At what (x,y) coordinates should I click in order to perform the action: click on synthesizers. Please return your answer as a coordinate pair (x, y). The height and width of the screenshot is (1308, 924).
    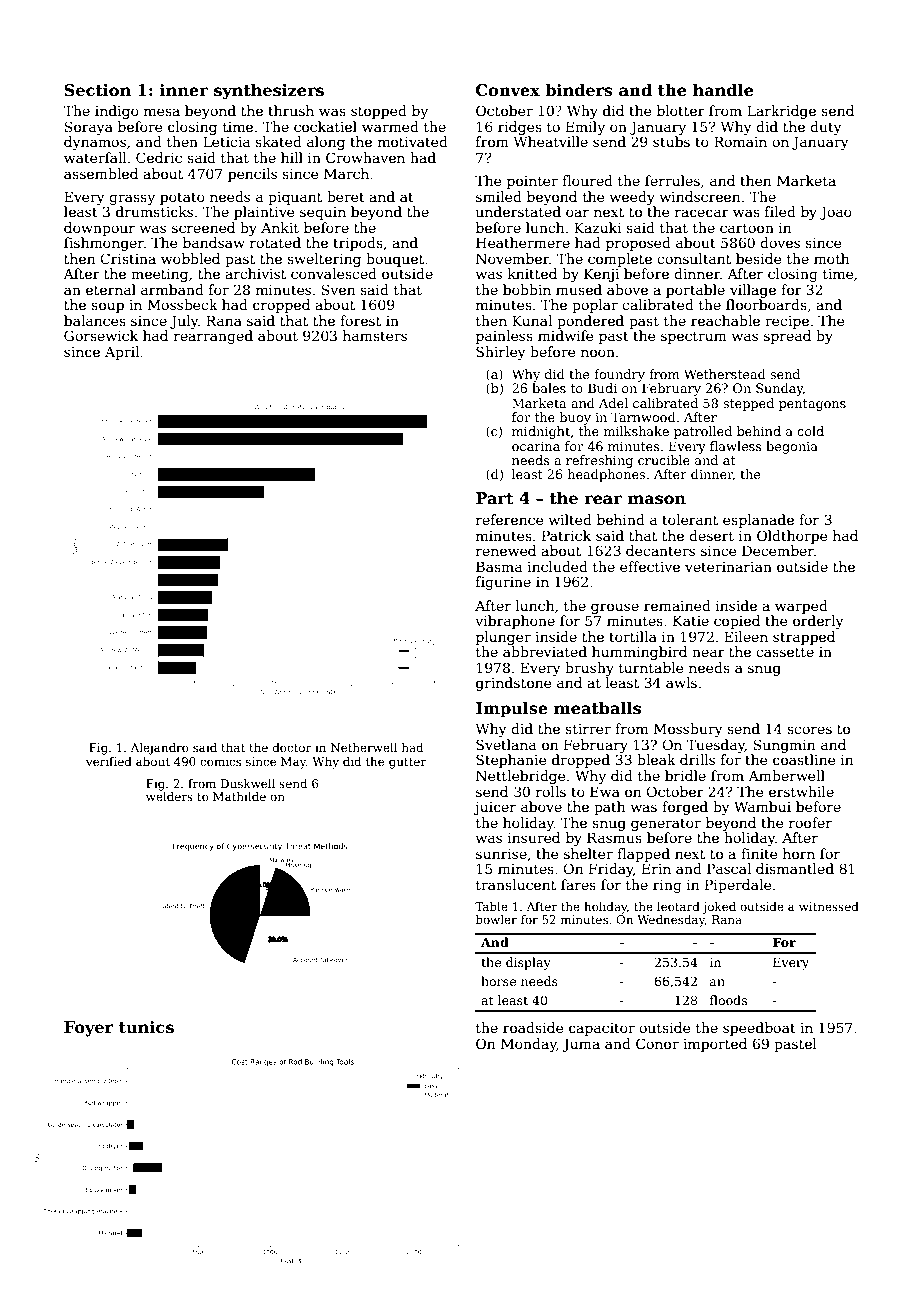
    Looking at the image, I should click on (269, 91).
